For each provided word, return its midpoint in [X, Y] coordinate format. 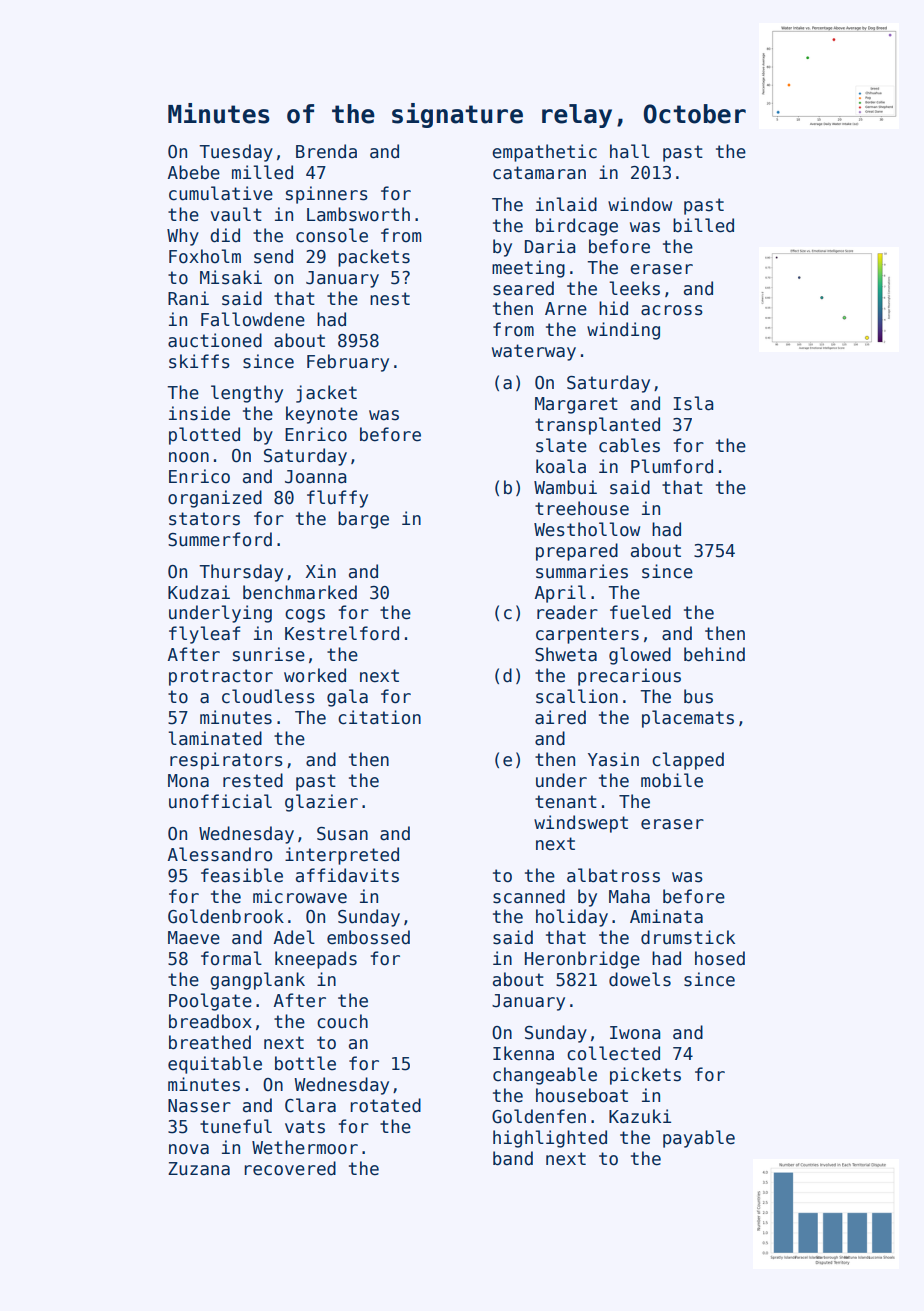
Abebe [194, 172]
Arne [566, 309]
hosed [720, 958]
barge [363, 520]
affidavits [347, 875]
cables [629, 445]
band [513, 1158]
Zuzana [199, 1169]
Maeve [194, 938]
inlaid [566, 204]
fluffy [337, 499]
